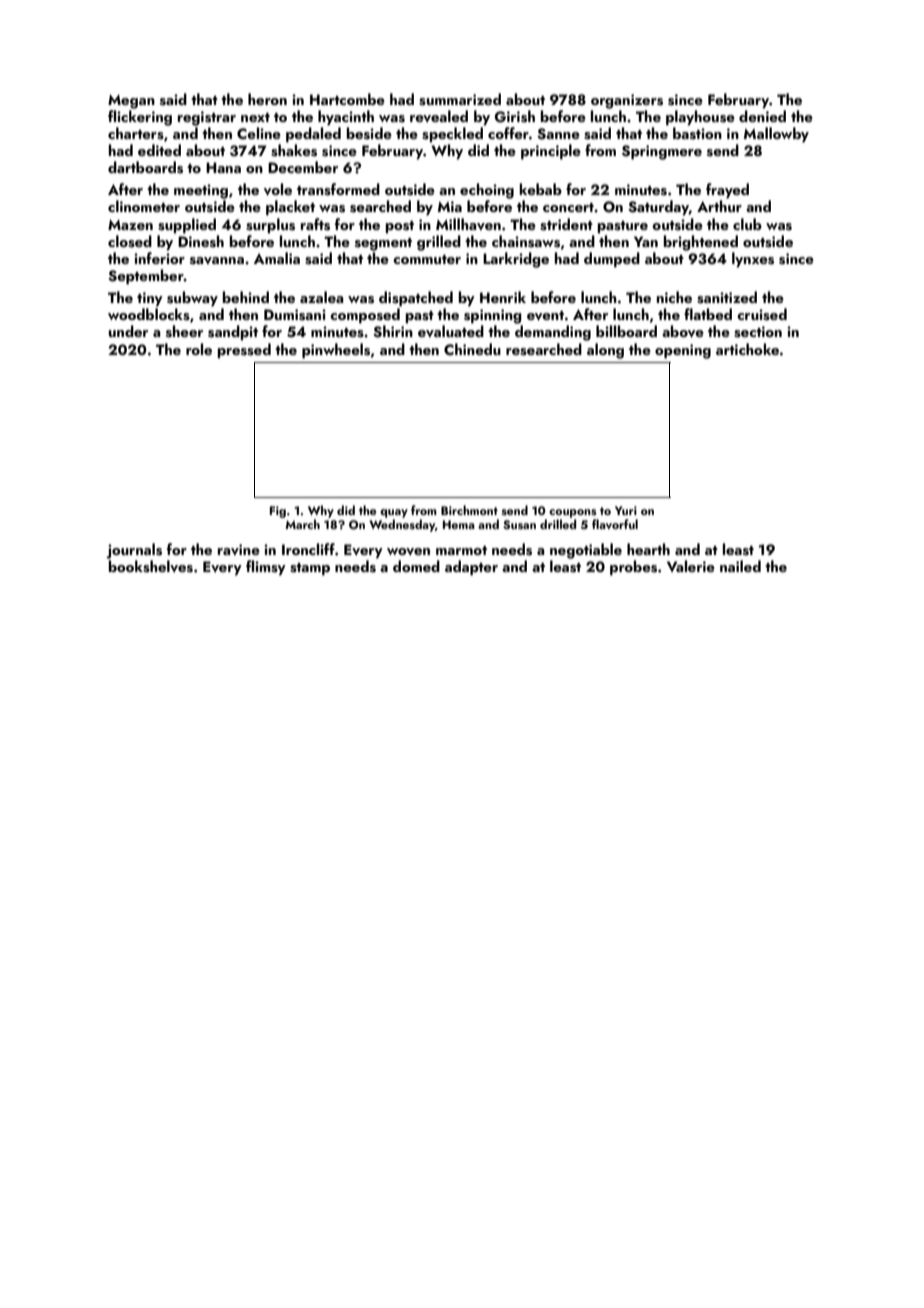 Image resolution: width=924 pixels, height=1308 pixels. What do you see at coordinates (146, 277) in the screenshot?
I see `September` at bounding box center [146, 277].
